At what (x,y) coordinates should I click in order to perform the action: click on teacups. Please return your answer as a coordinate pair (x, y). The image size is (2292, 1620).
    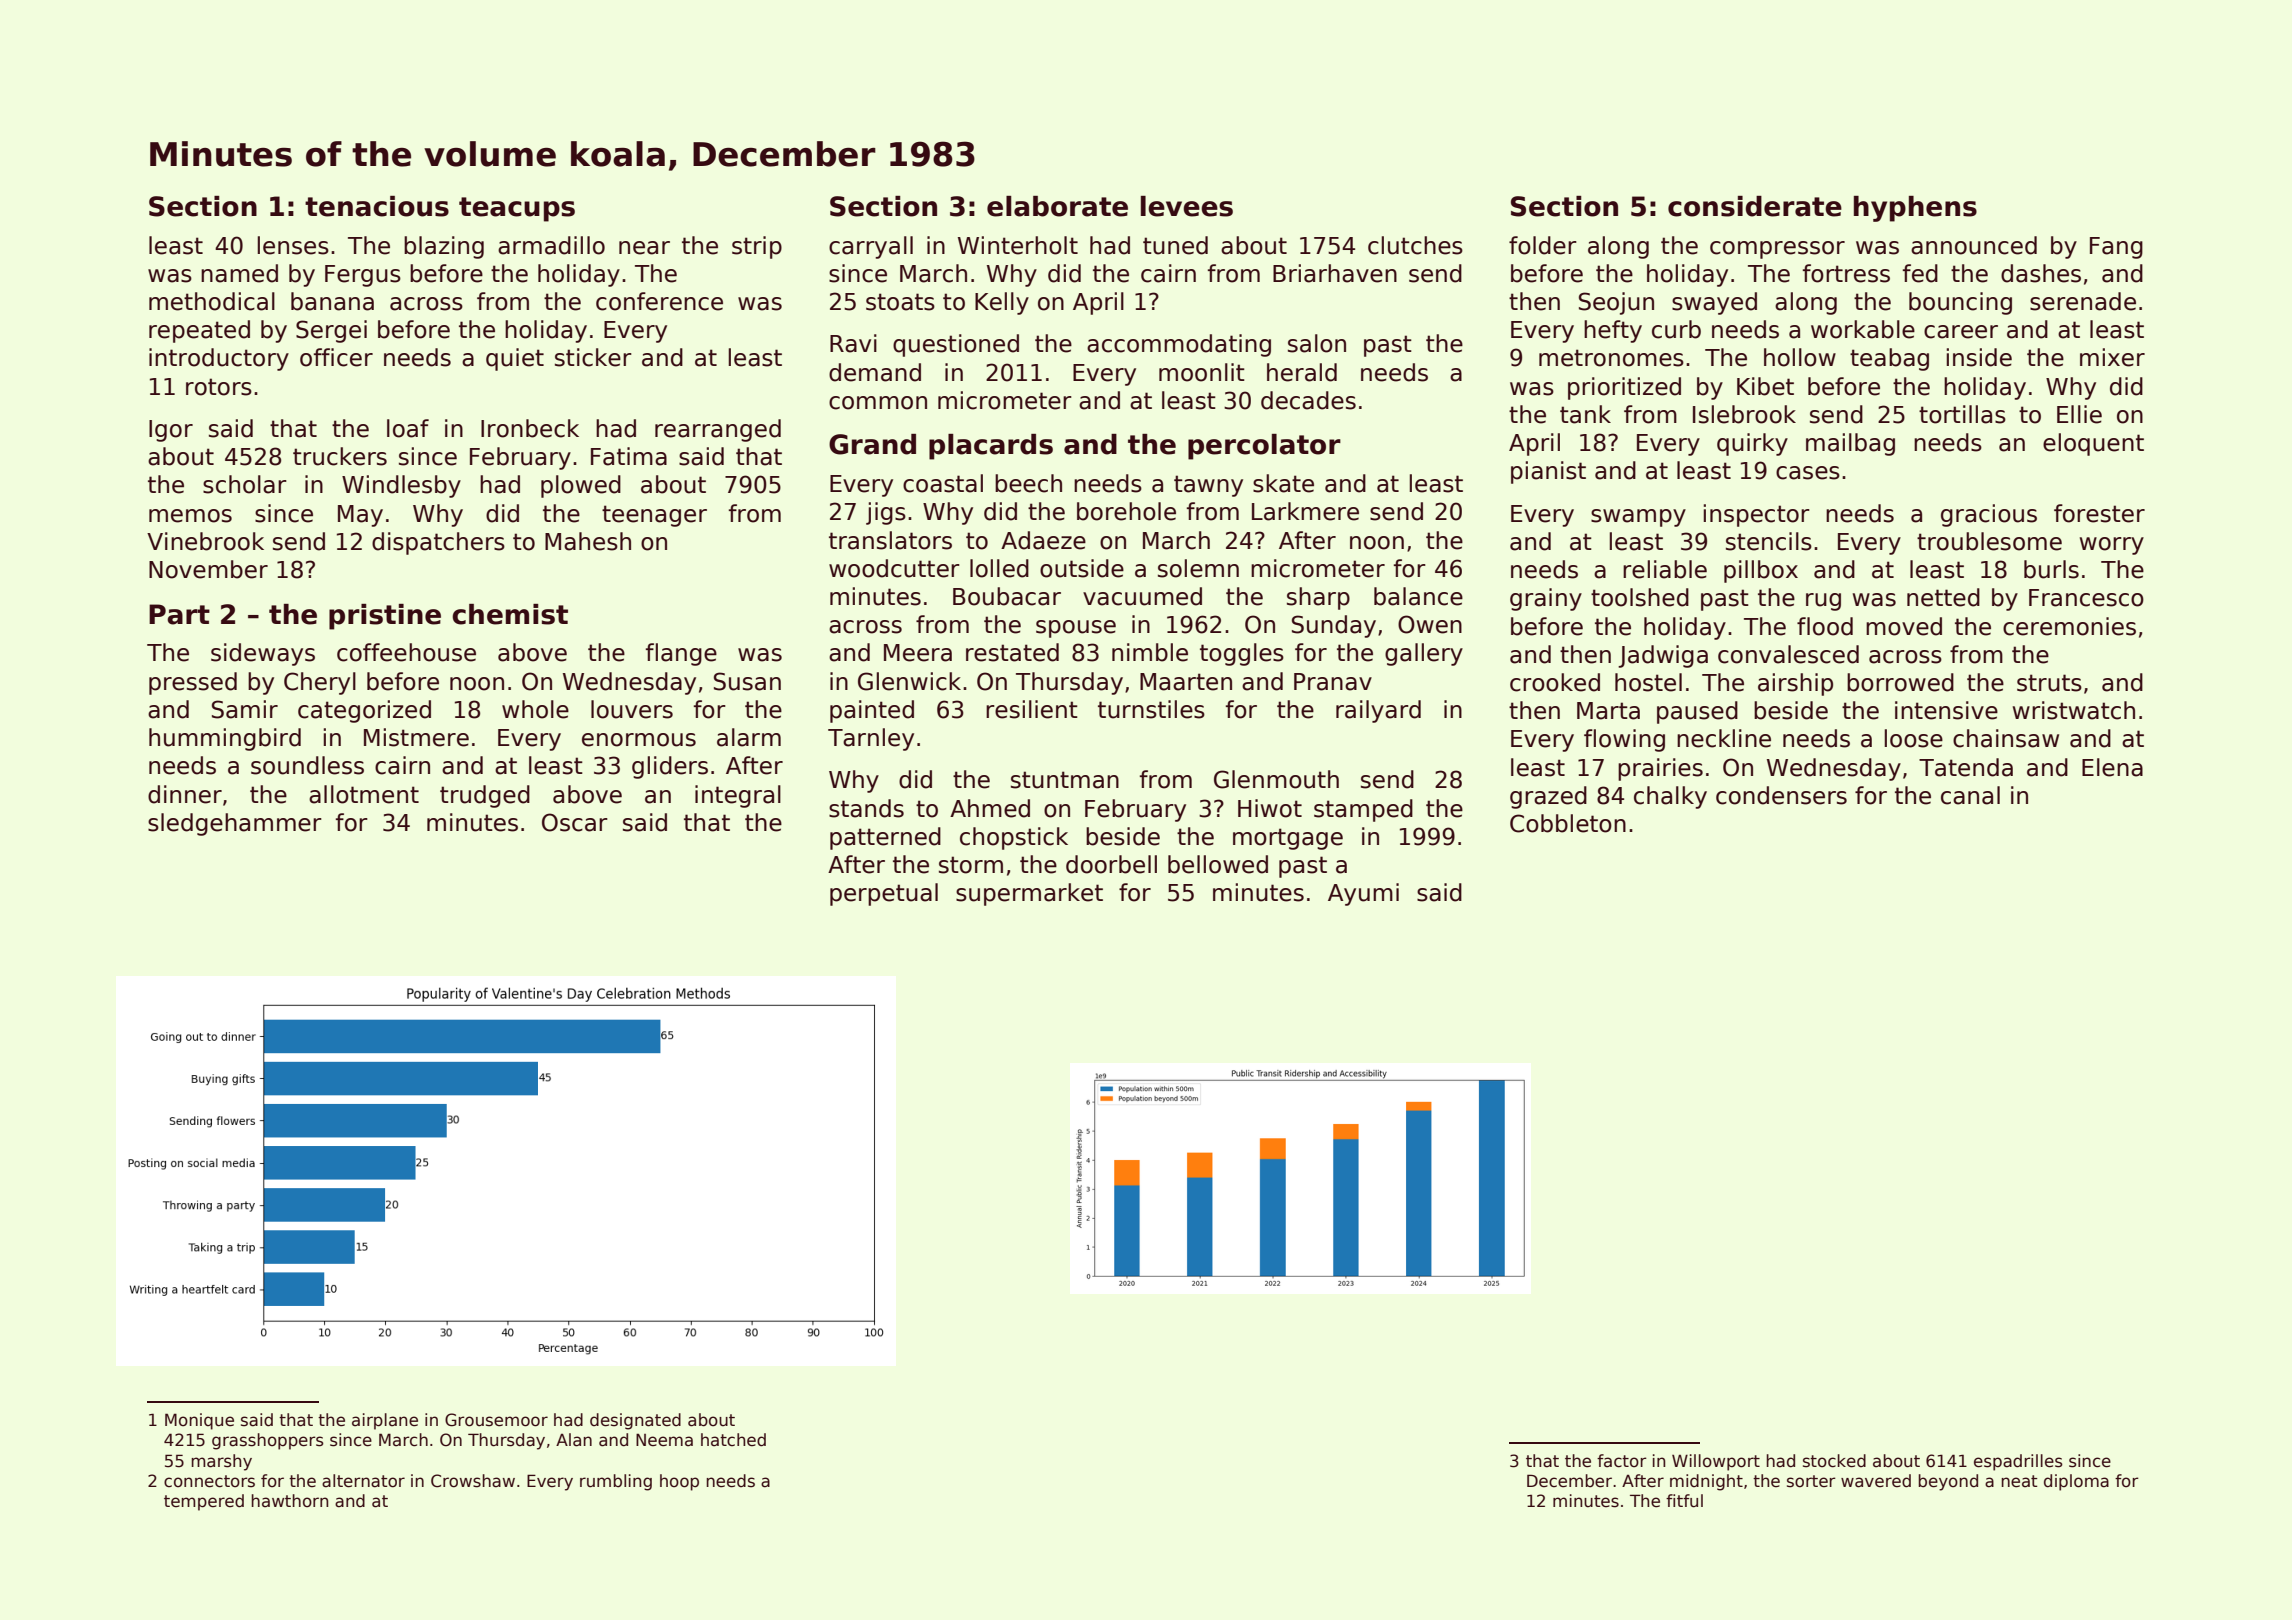
    Looking at the image, I should click on (517, 209).
